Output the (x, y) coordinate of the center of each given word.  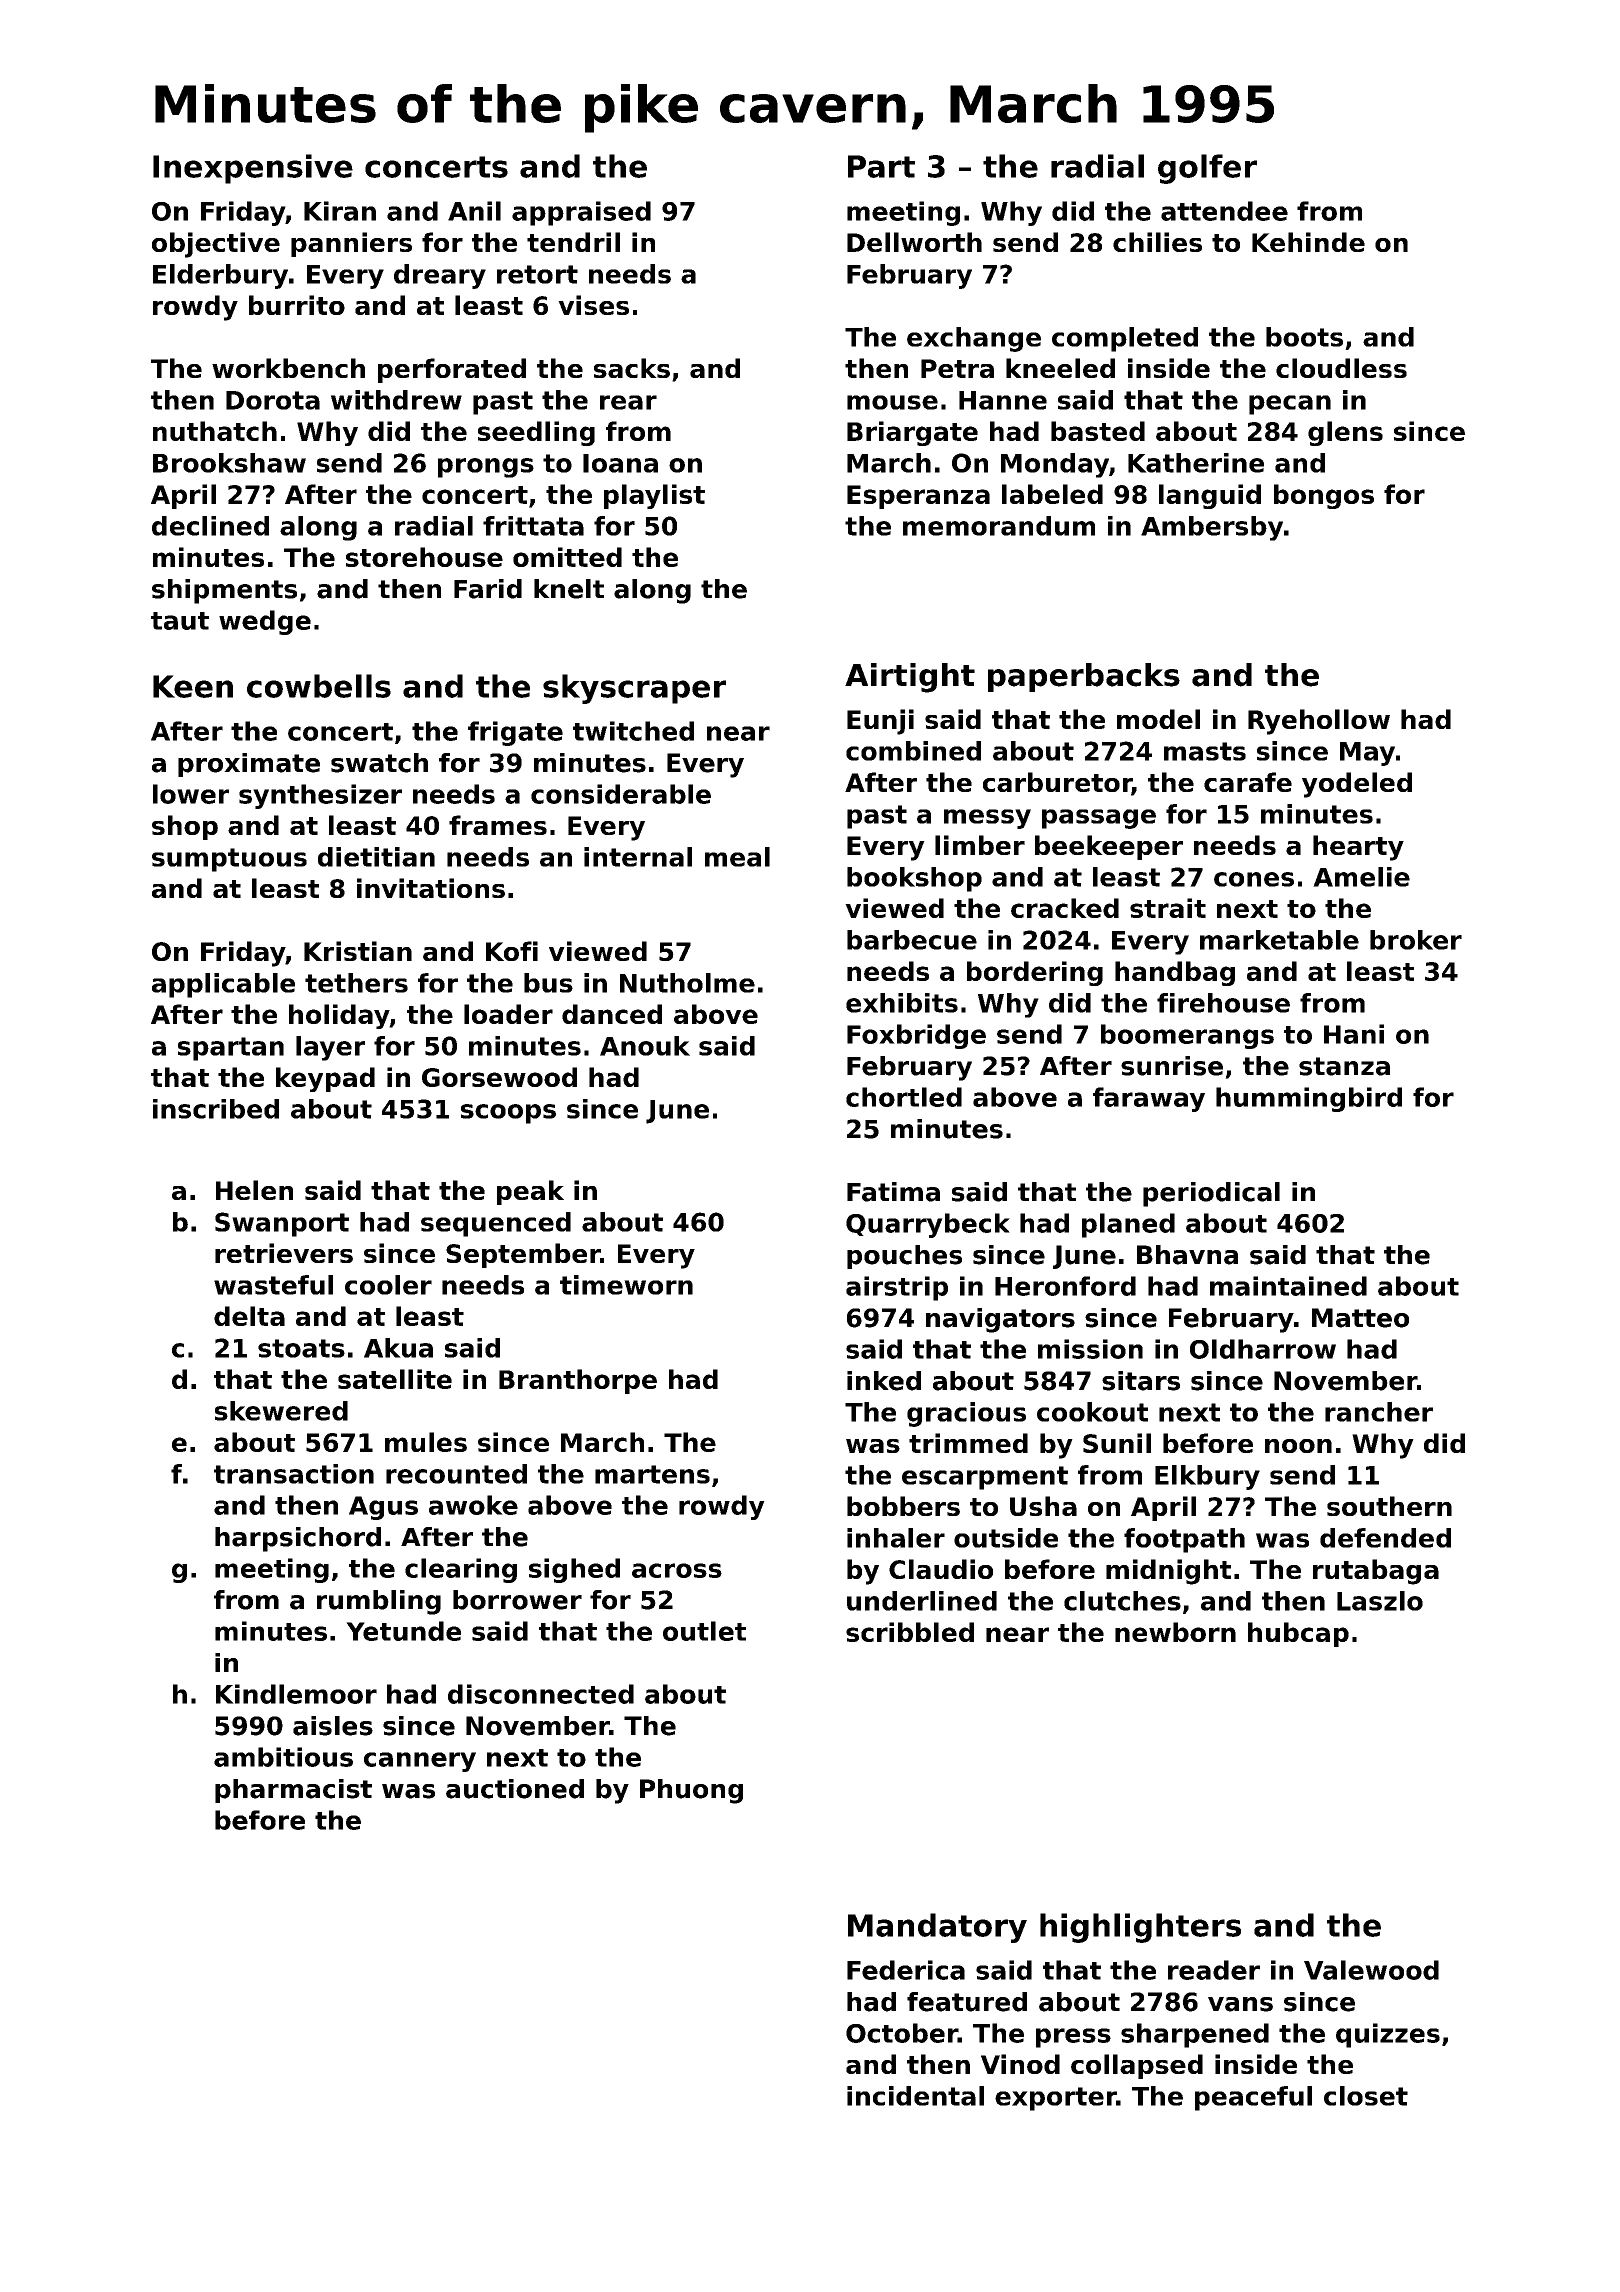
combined (913, 751)
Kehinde (1308, 242)
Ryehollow (1319, 722)
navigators (1000, 1320)
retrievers (284, 1253)
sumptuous (229, 860)
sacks (632, 368)
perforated (452, 370)
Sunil (1117, 1443)
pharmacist (293, 1791)
